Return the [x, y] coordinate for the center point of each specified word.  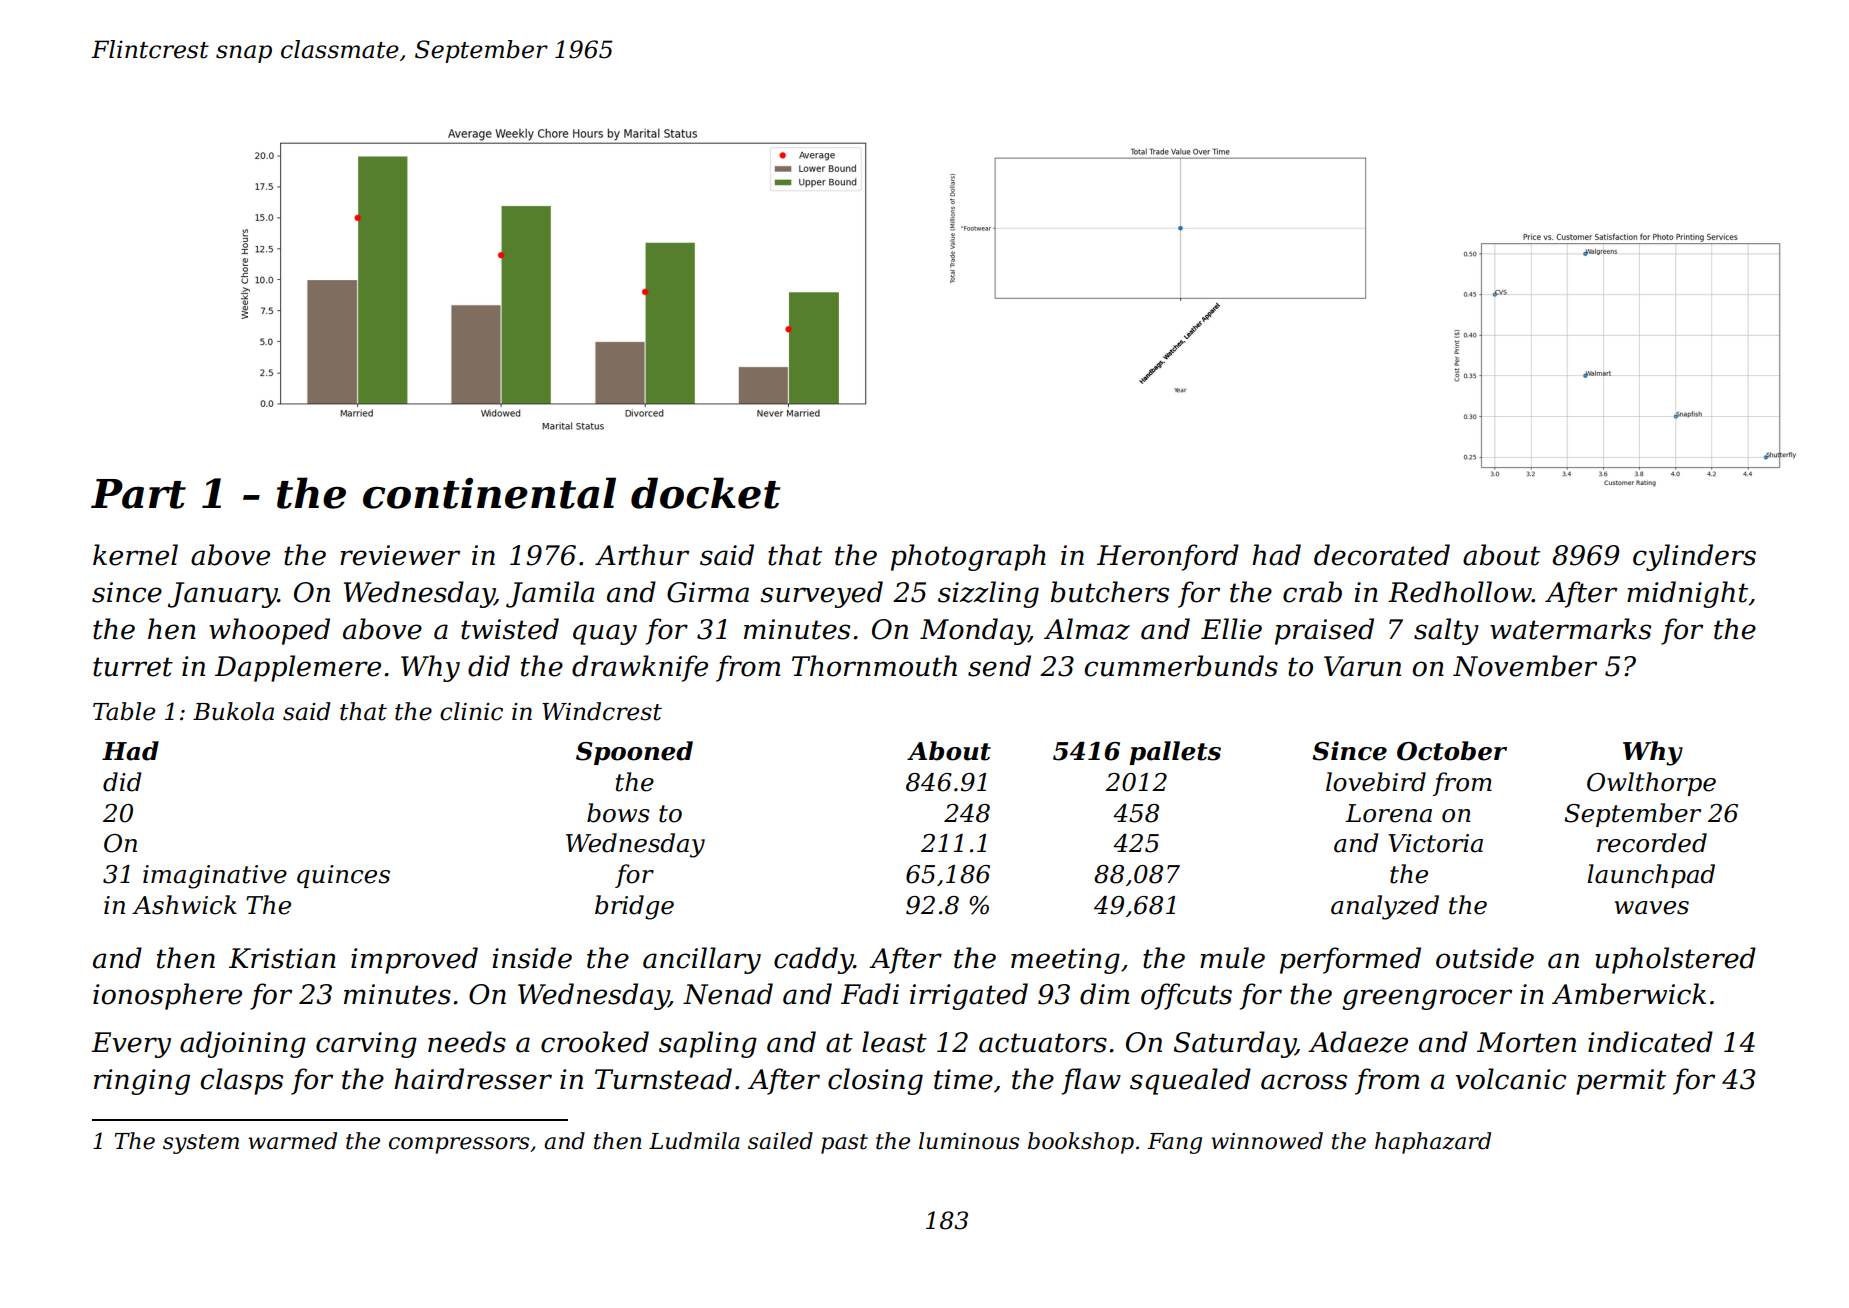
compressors [459, 1145]
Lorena [1388, 813]
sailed [780, 1141]
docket [705, 493]
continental [489, 493]
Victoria [1435, 843]
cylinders [1694, 557]
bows [618, 813]
